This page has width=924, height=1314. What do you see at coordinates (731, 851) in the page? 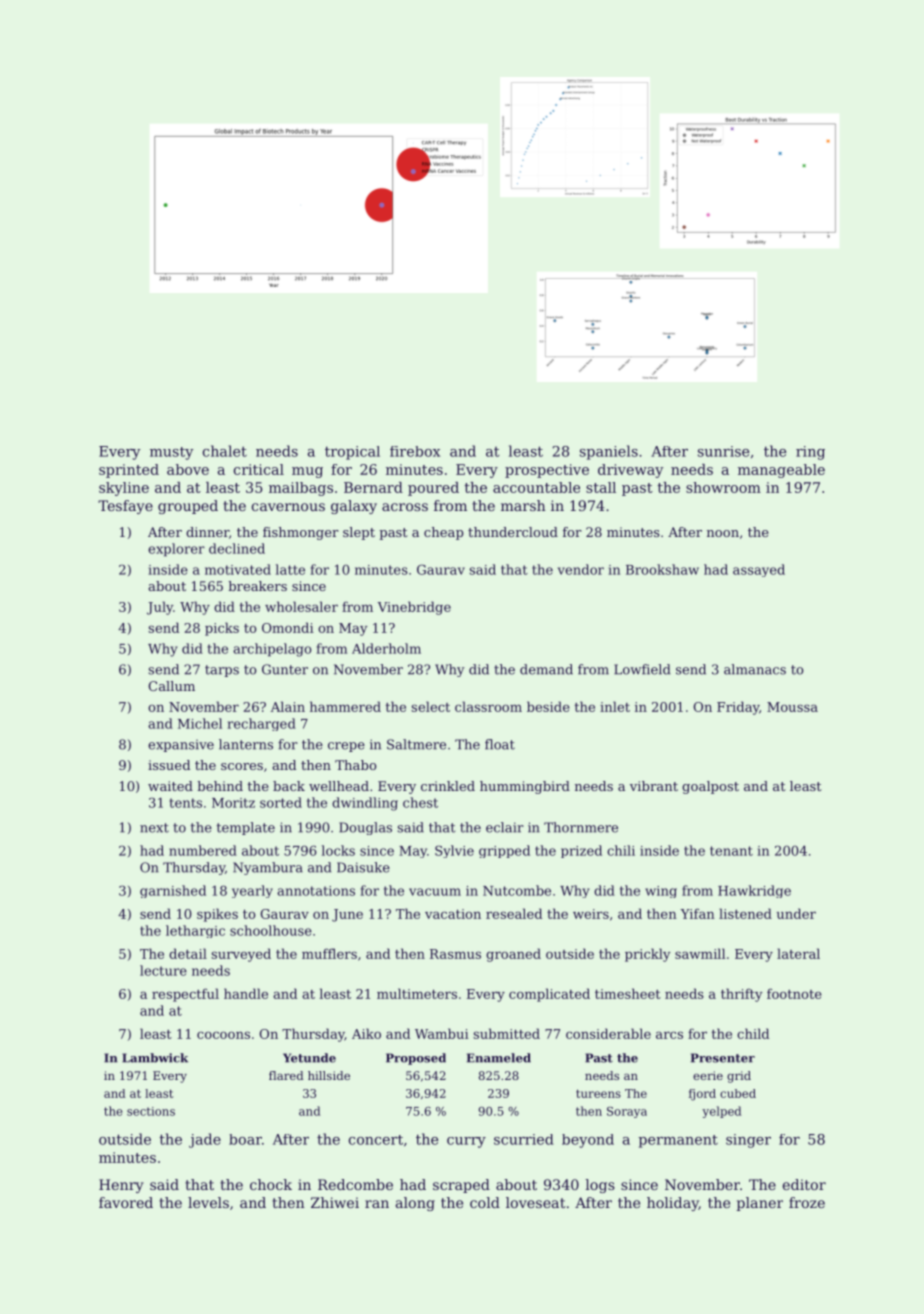
I see `tenant` at bounding box center [731, 851].
